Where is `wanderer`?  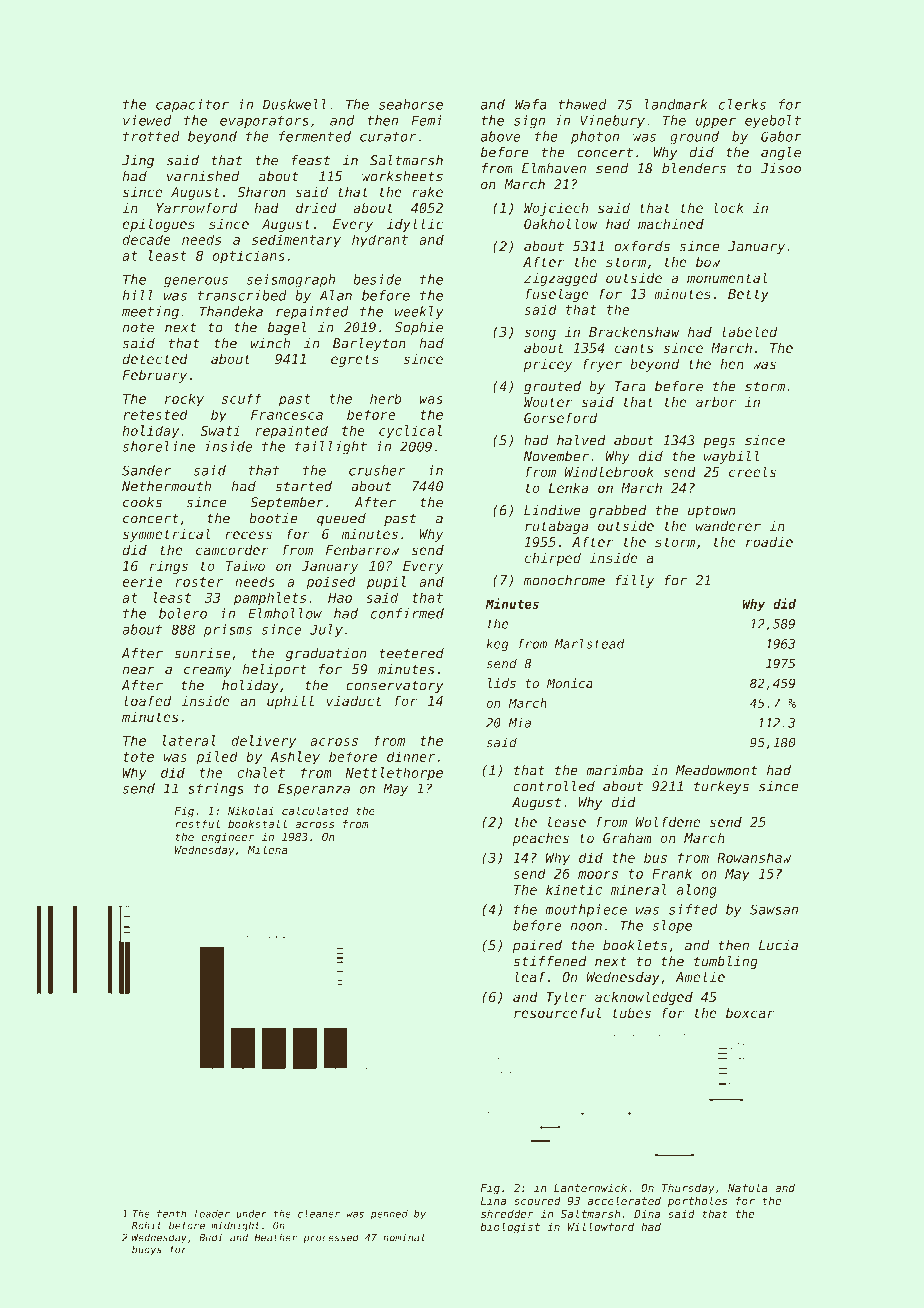 wanderer is located at coordinates (728, 526).
